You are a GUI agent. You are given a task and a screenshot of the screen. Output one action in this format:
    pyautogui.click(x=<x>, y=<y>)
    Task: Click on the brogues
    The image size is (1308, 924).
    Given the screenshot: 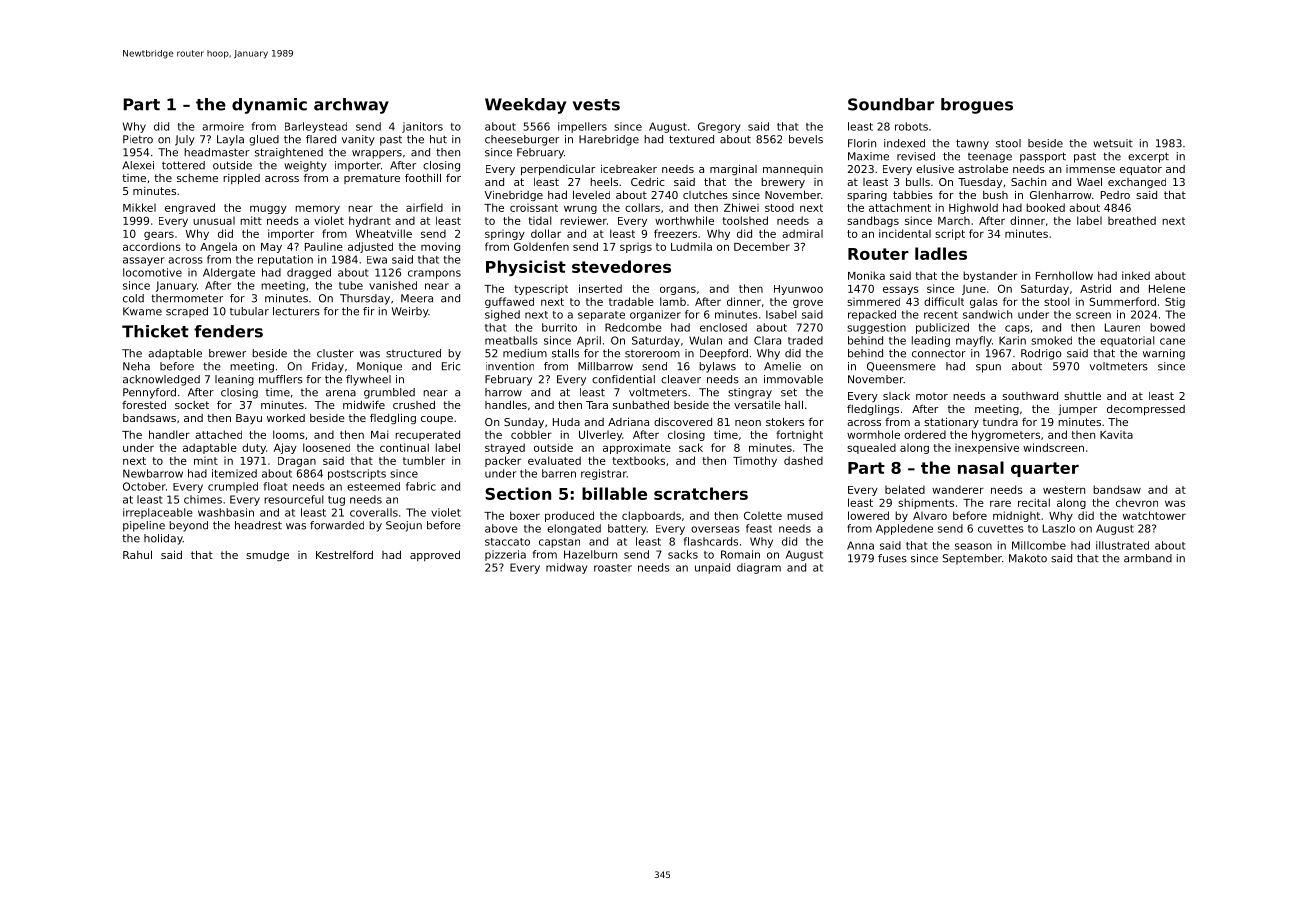 What is the action you would take?
    pyautogui.click(x=977, y=106)
